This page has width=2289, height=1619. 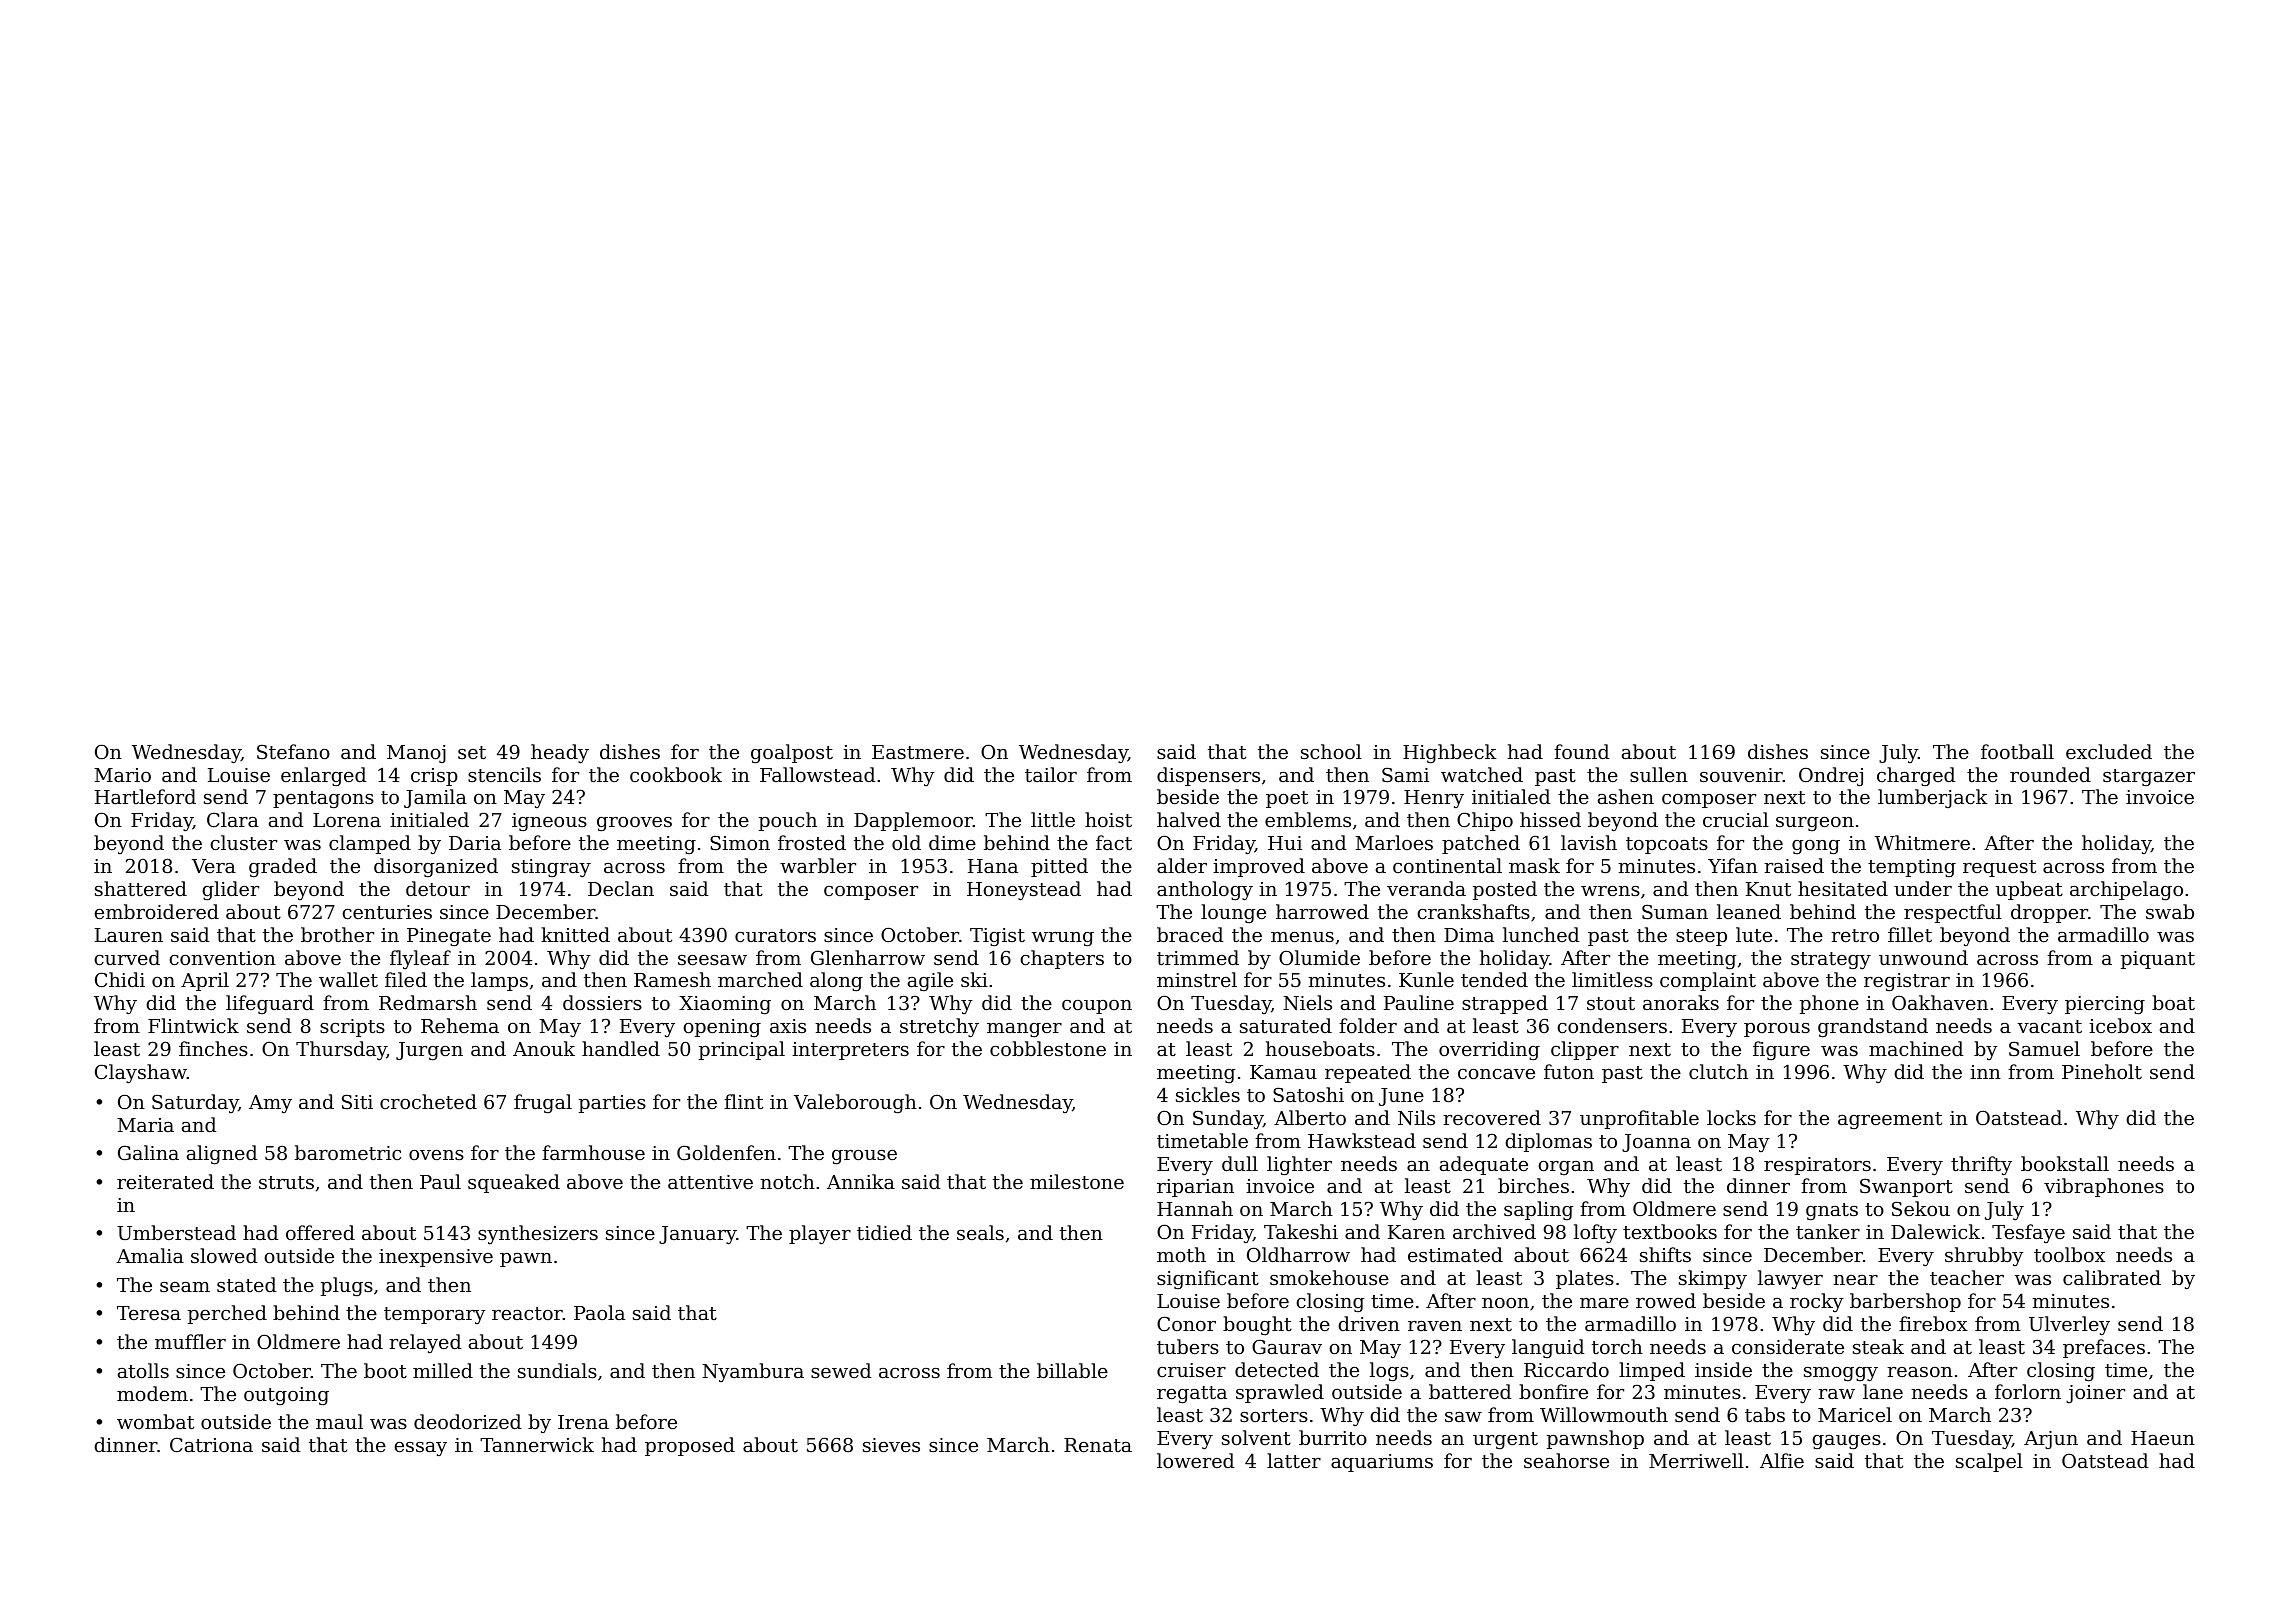 I want to click on Alfie, so click(x=1782, y=1460).
